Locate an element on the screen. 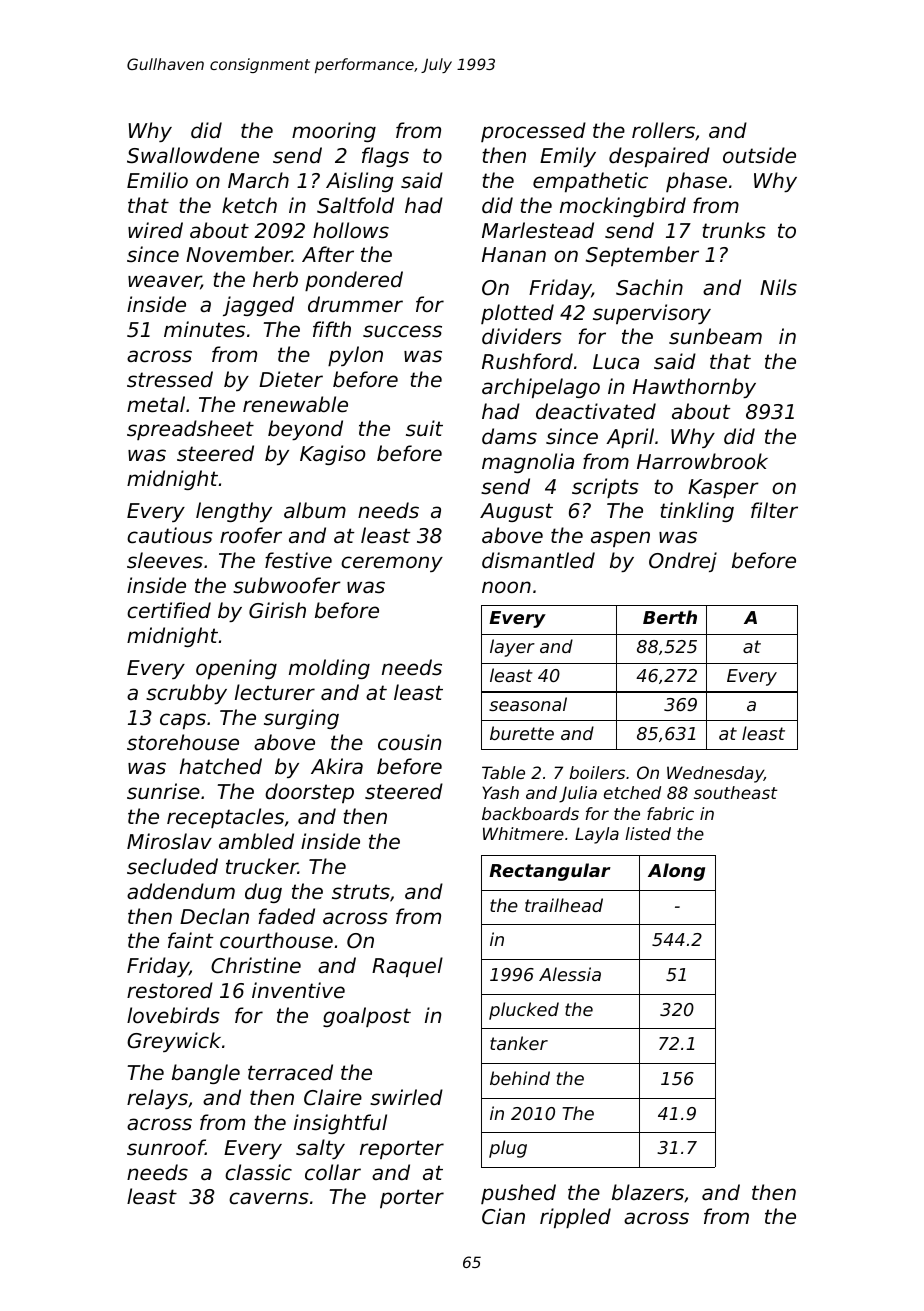 The image size is (924, 1311). Swallowdene is located at coordinates (193, 155).
